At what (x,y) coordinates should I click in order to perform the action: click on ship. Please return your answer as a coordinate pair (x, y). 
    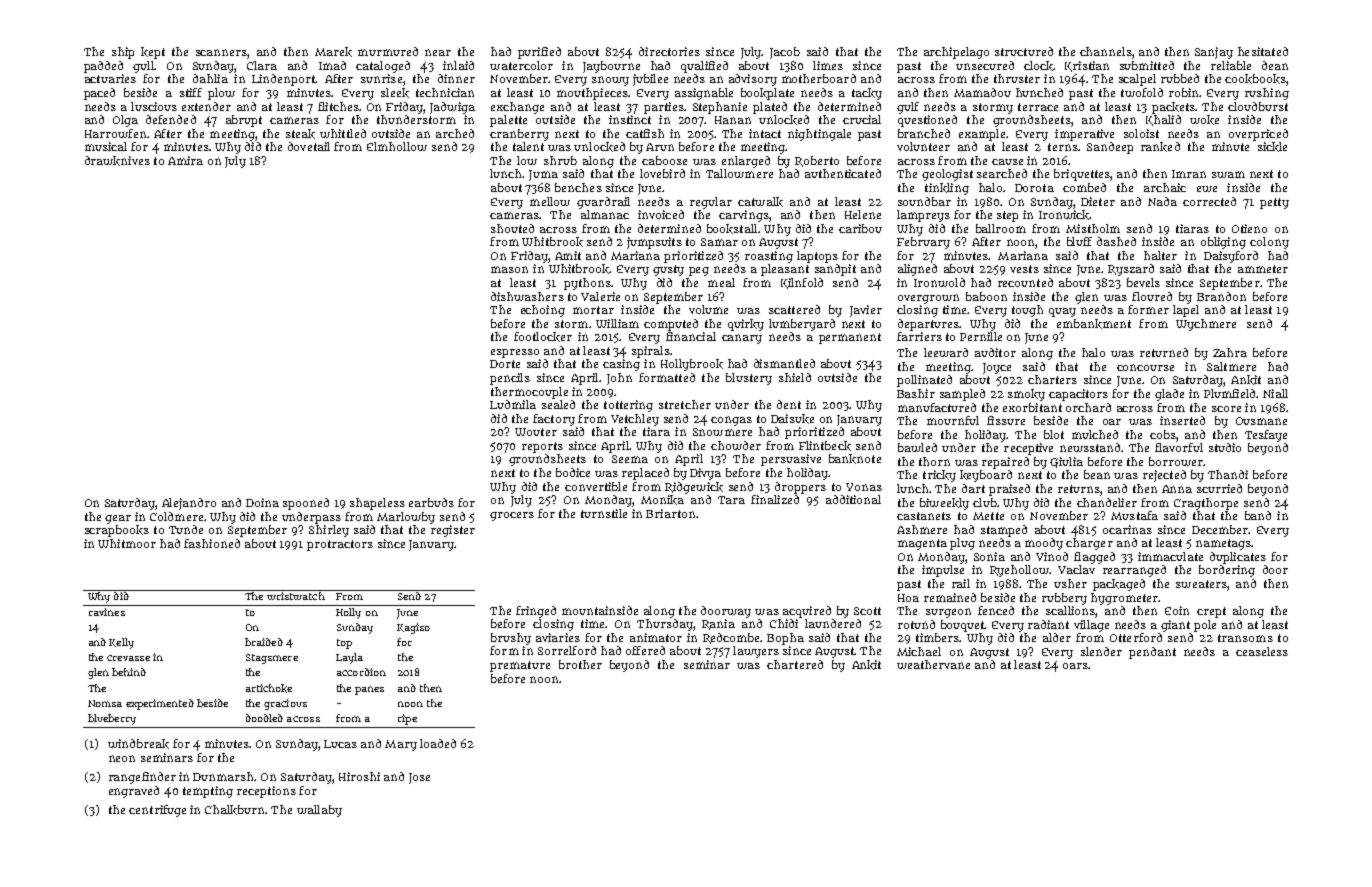
    Looking at the image, I should click on (123, 53).
